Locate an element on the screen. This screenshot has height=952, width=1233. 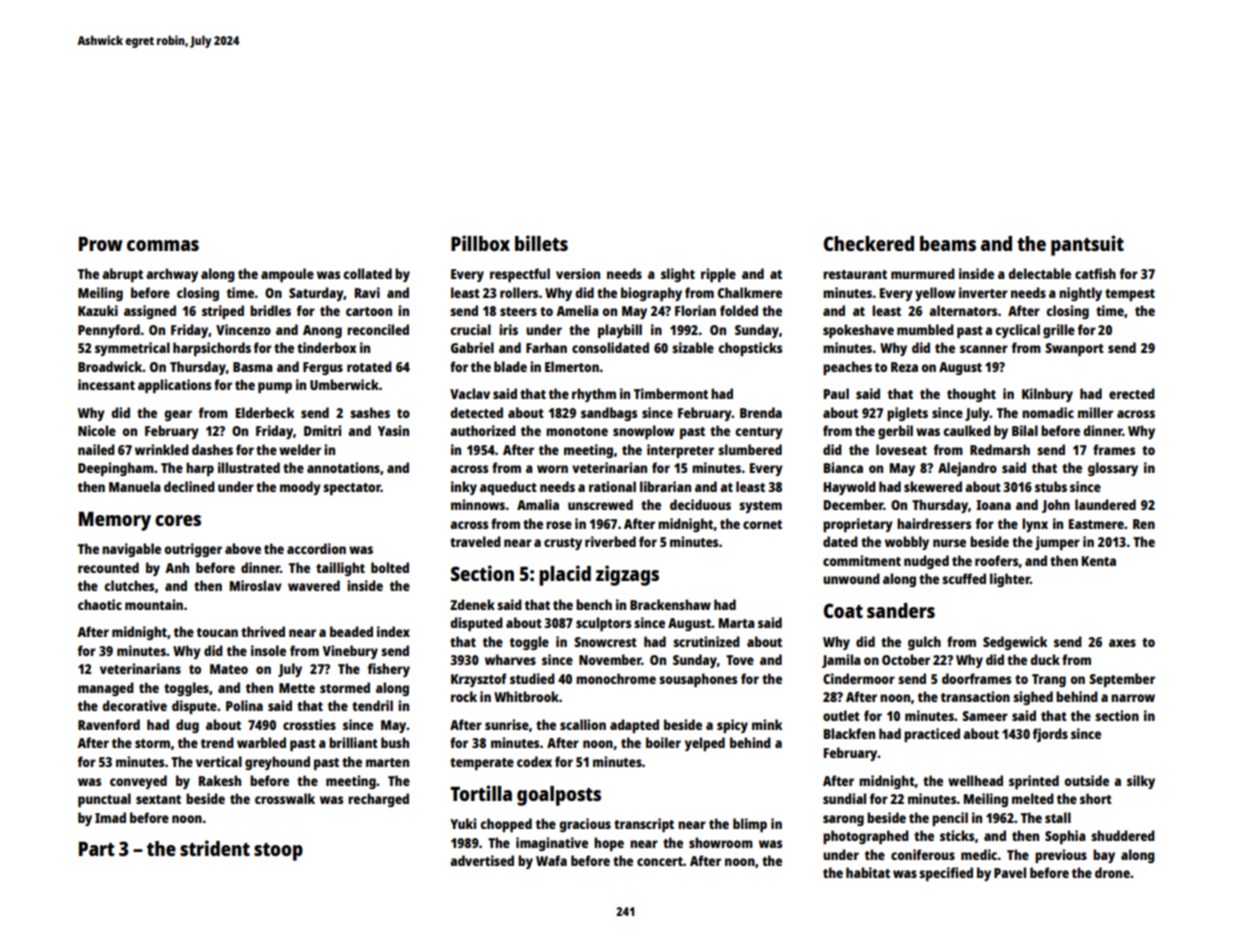
worn is located at coordinates (552, 469).
